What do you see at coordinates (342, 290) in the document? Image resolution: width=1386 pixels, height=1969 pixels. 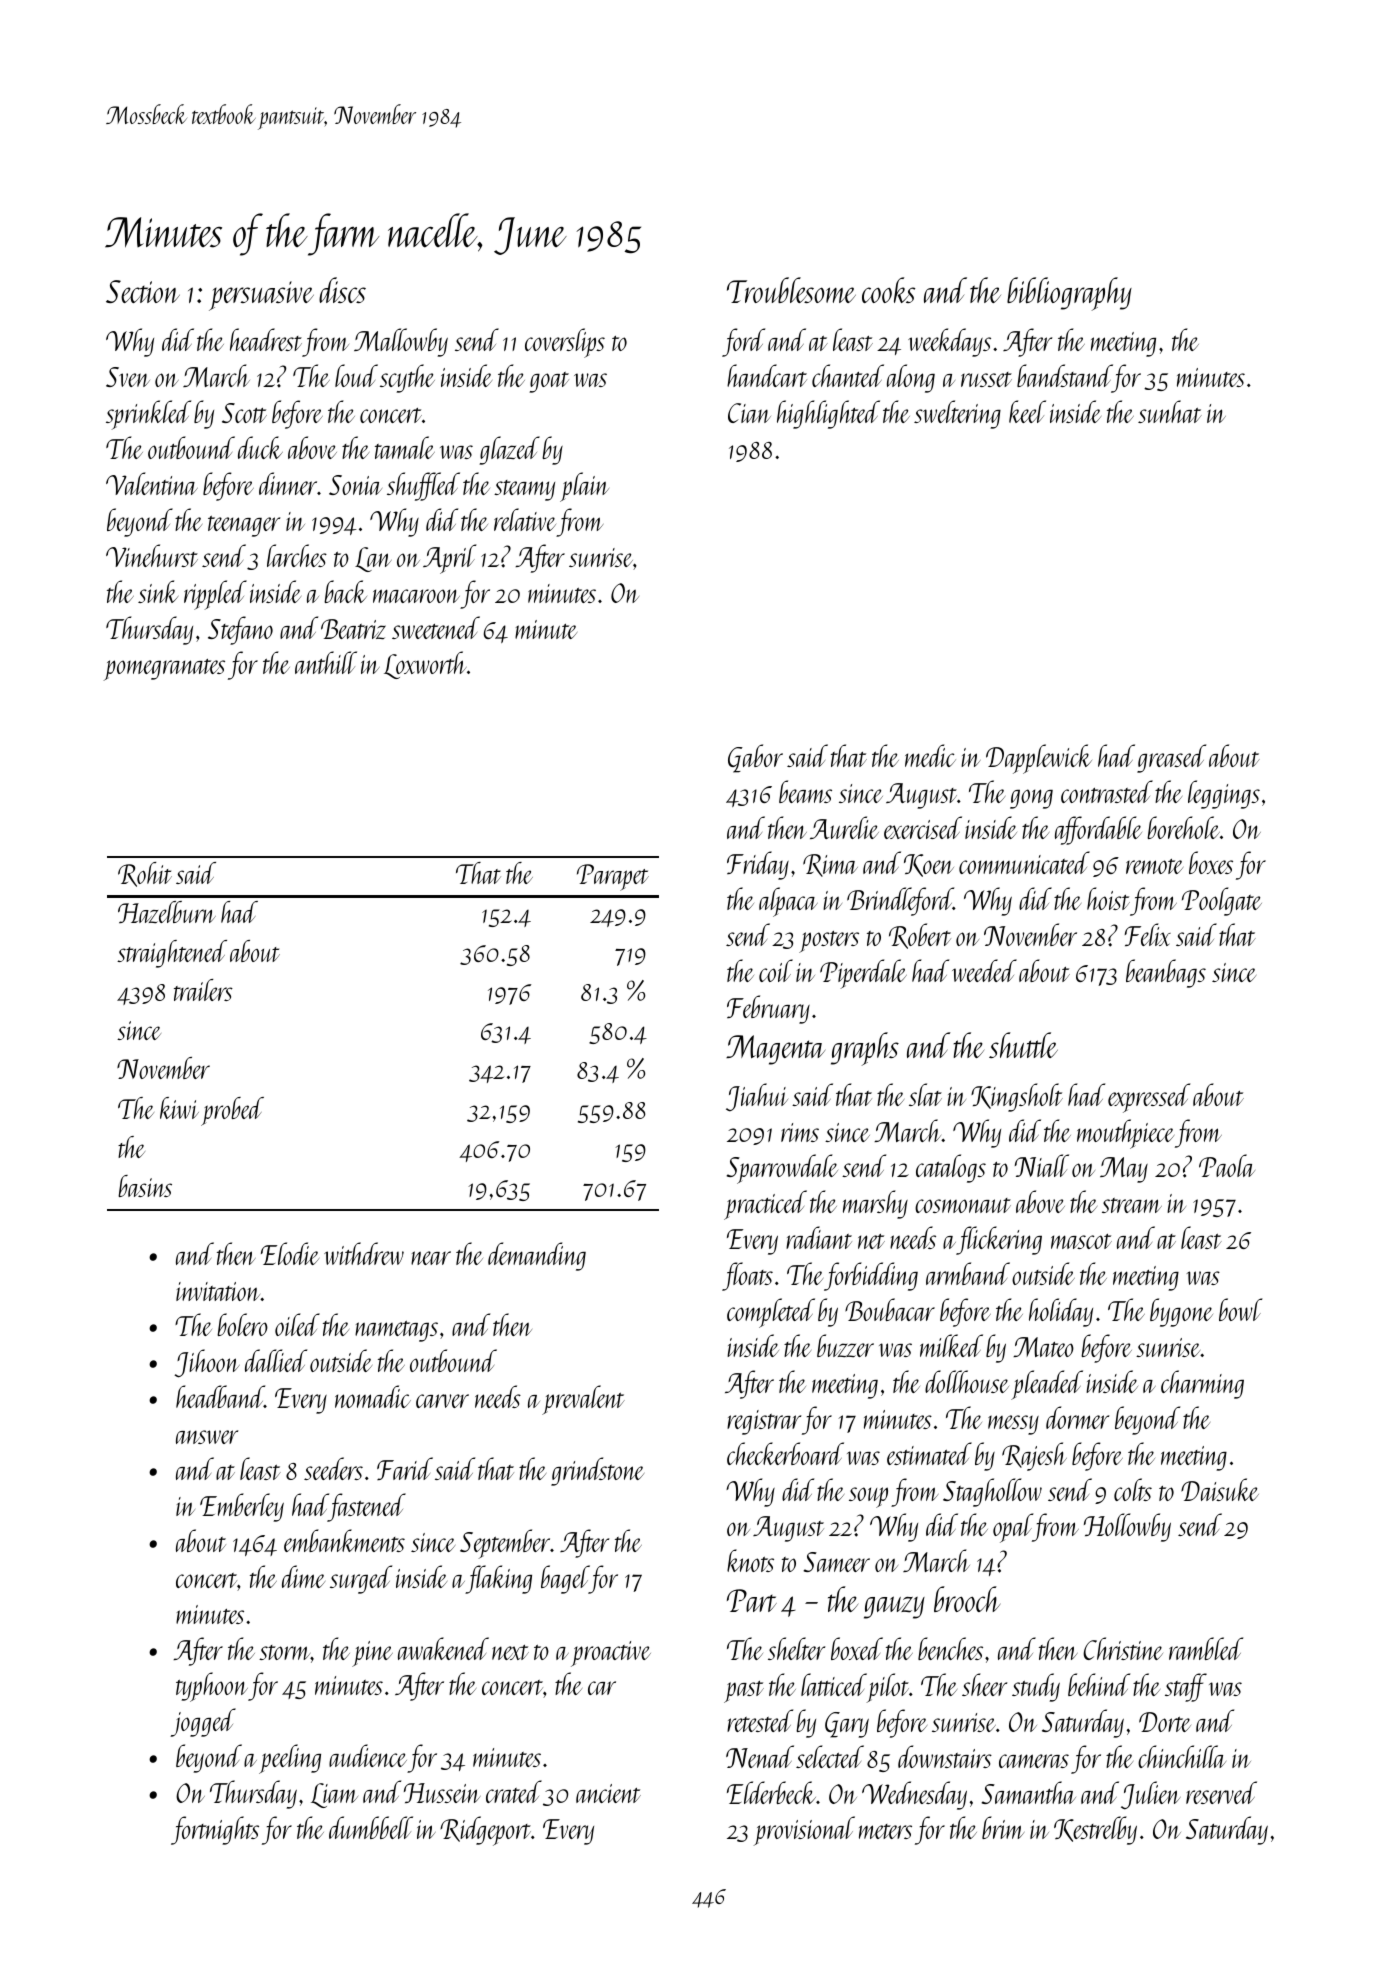 I see `discs` at bounding box center [342, 290].
